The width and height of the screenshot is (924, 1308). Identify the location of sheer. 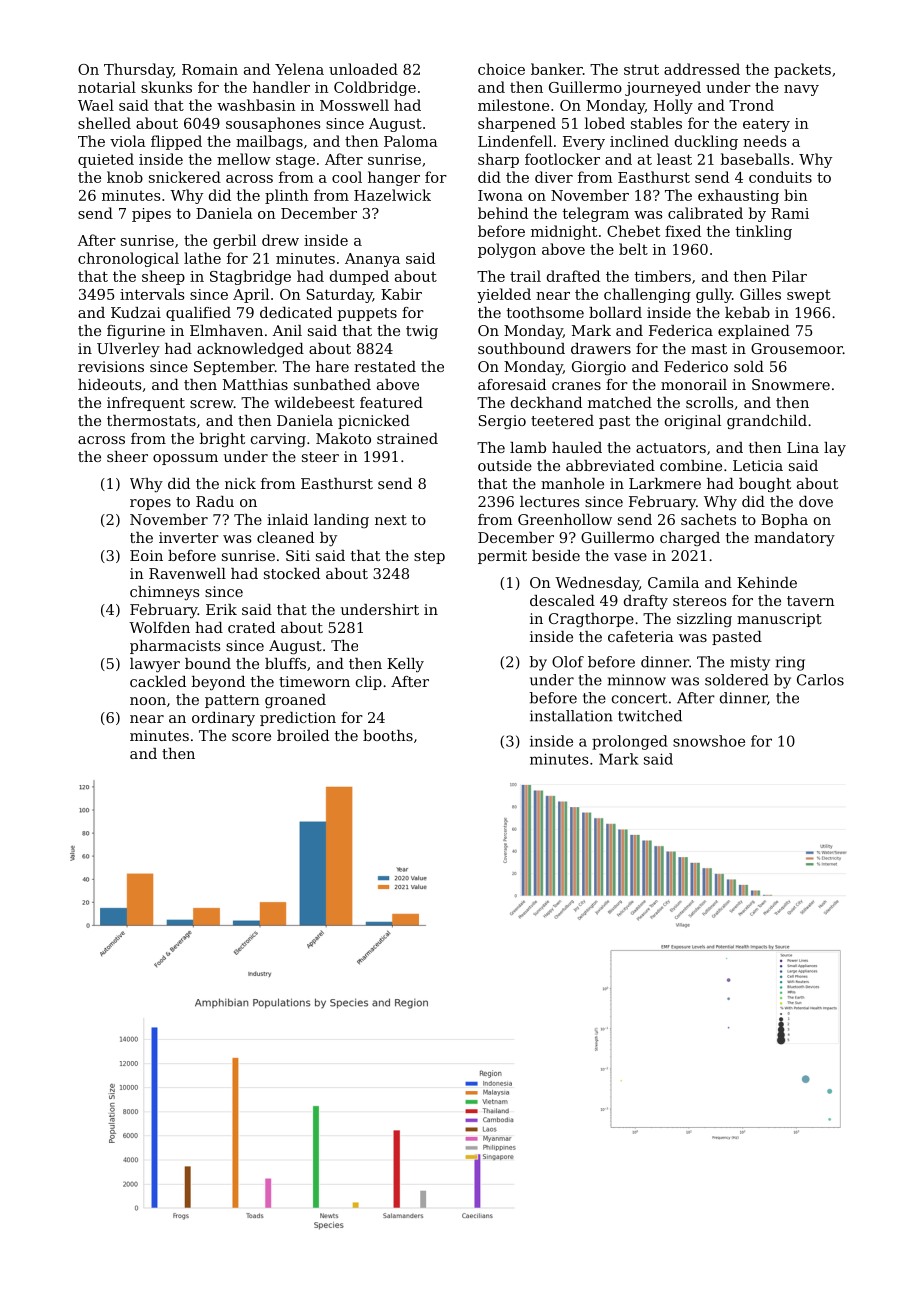
(127, 456).
